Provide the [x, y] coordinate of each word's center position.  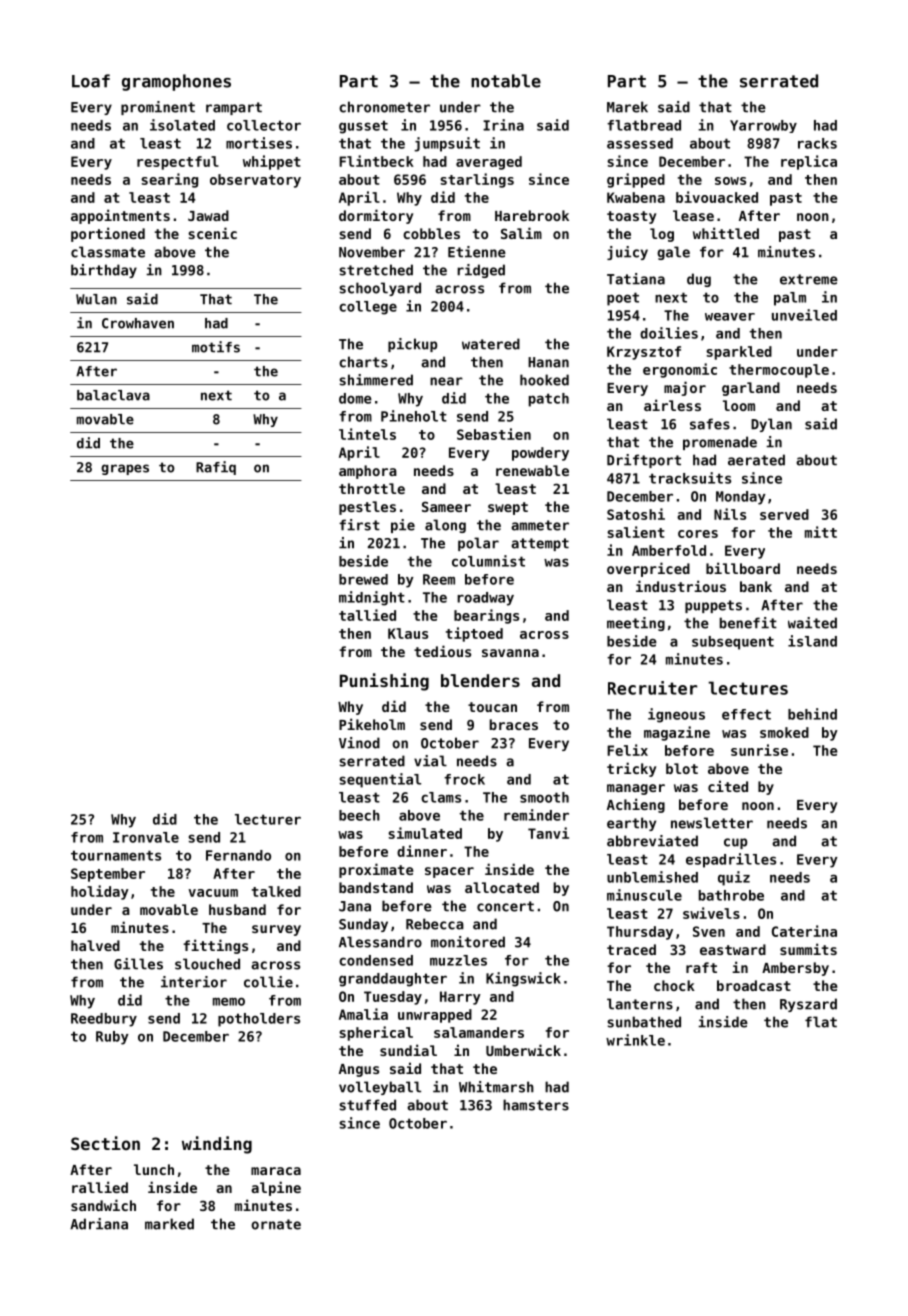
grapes [125, 469]
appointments [120, 216]
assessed [640, 143]
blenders [480, 680]
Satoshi [636, 514]
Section [105, 1143]
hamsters [536, 1105]
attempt [540, 544]
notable [506, 81]
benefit [748, 623]
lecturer [268, 819]
